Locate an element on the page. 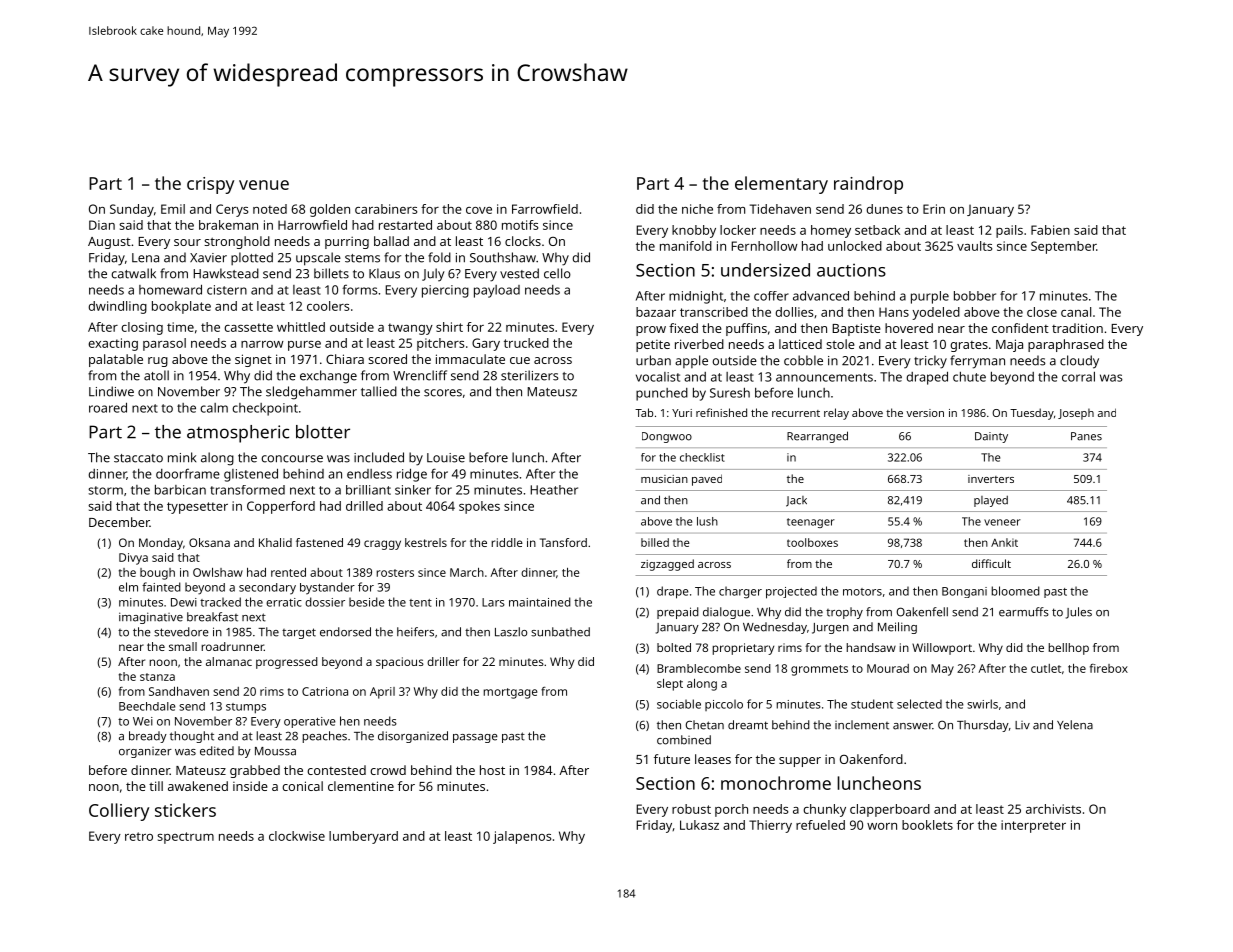 This page has width=1233, height=952. Joseph is located at coordinates (1076, 414).
